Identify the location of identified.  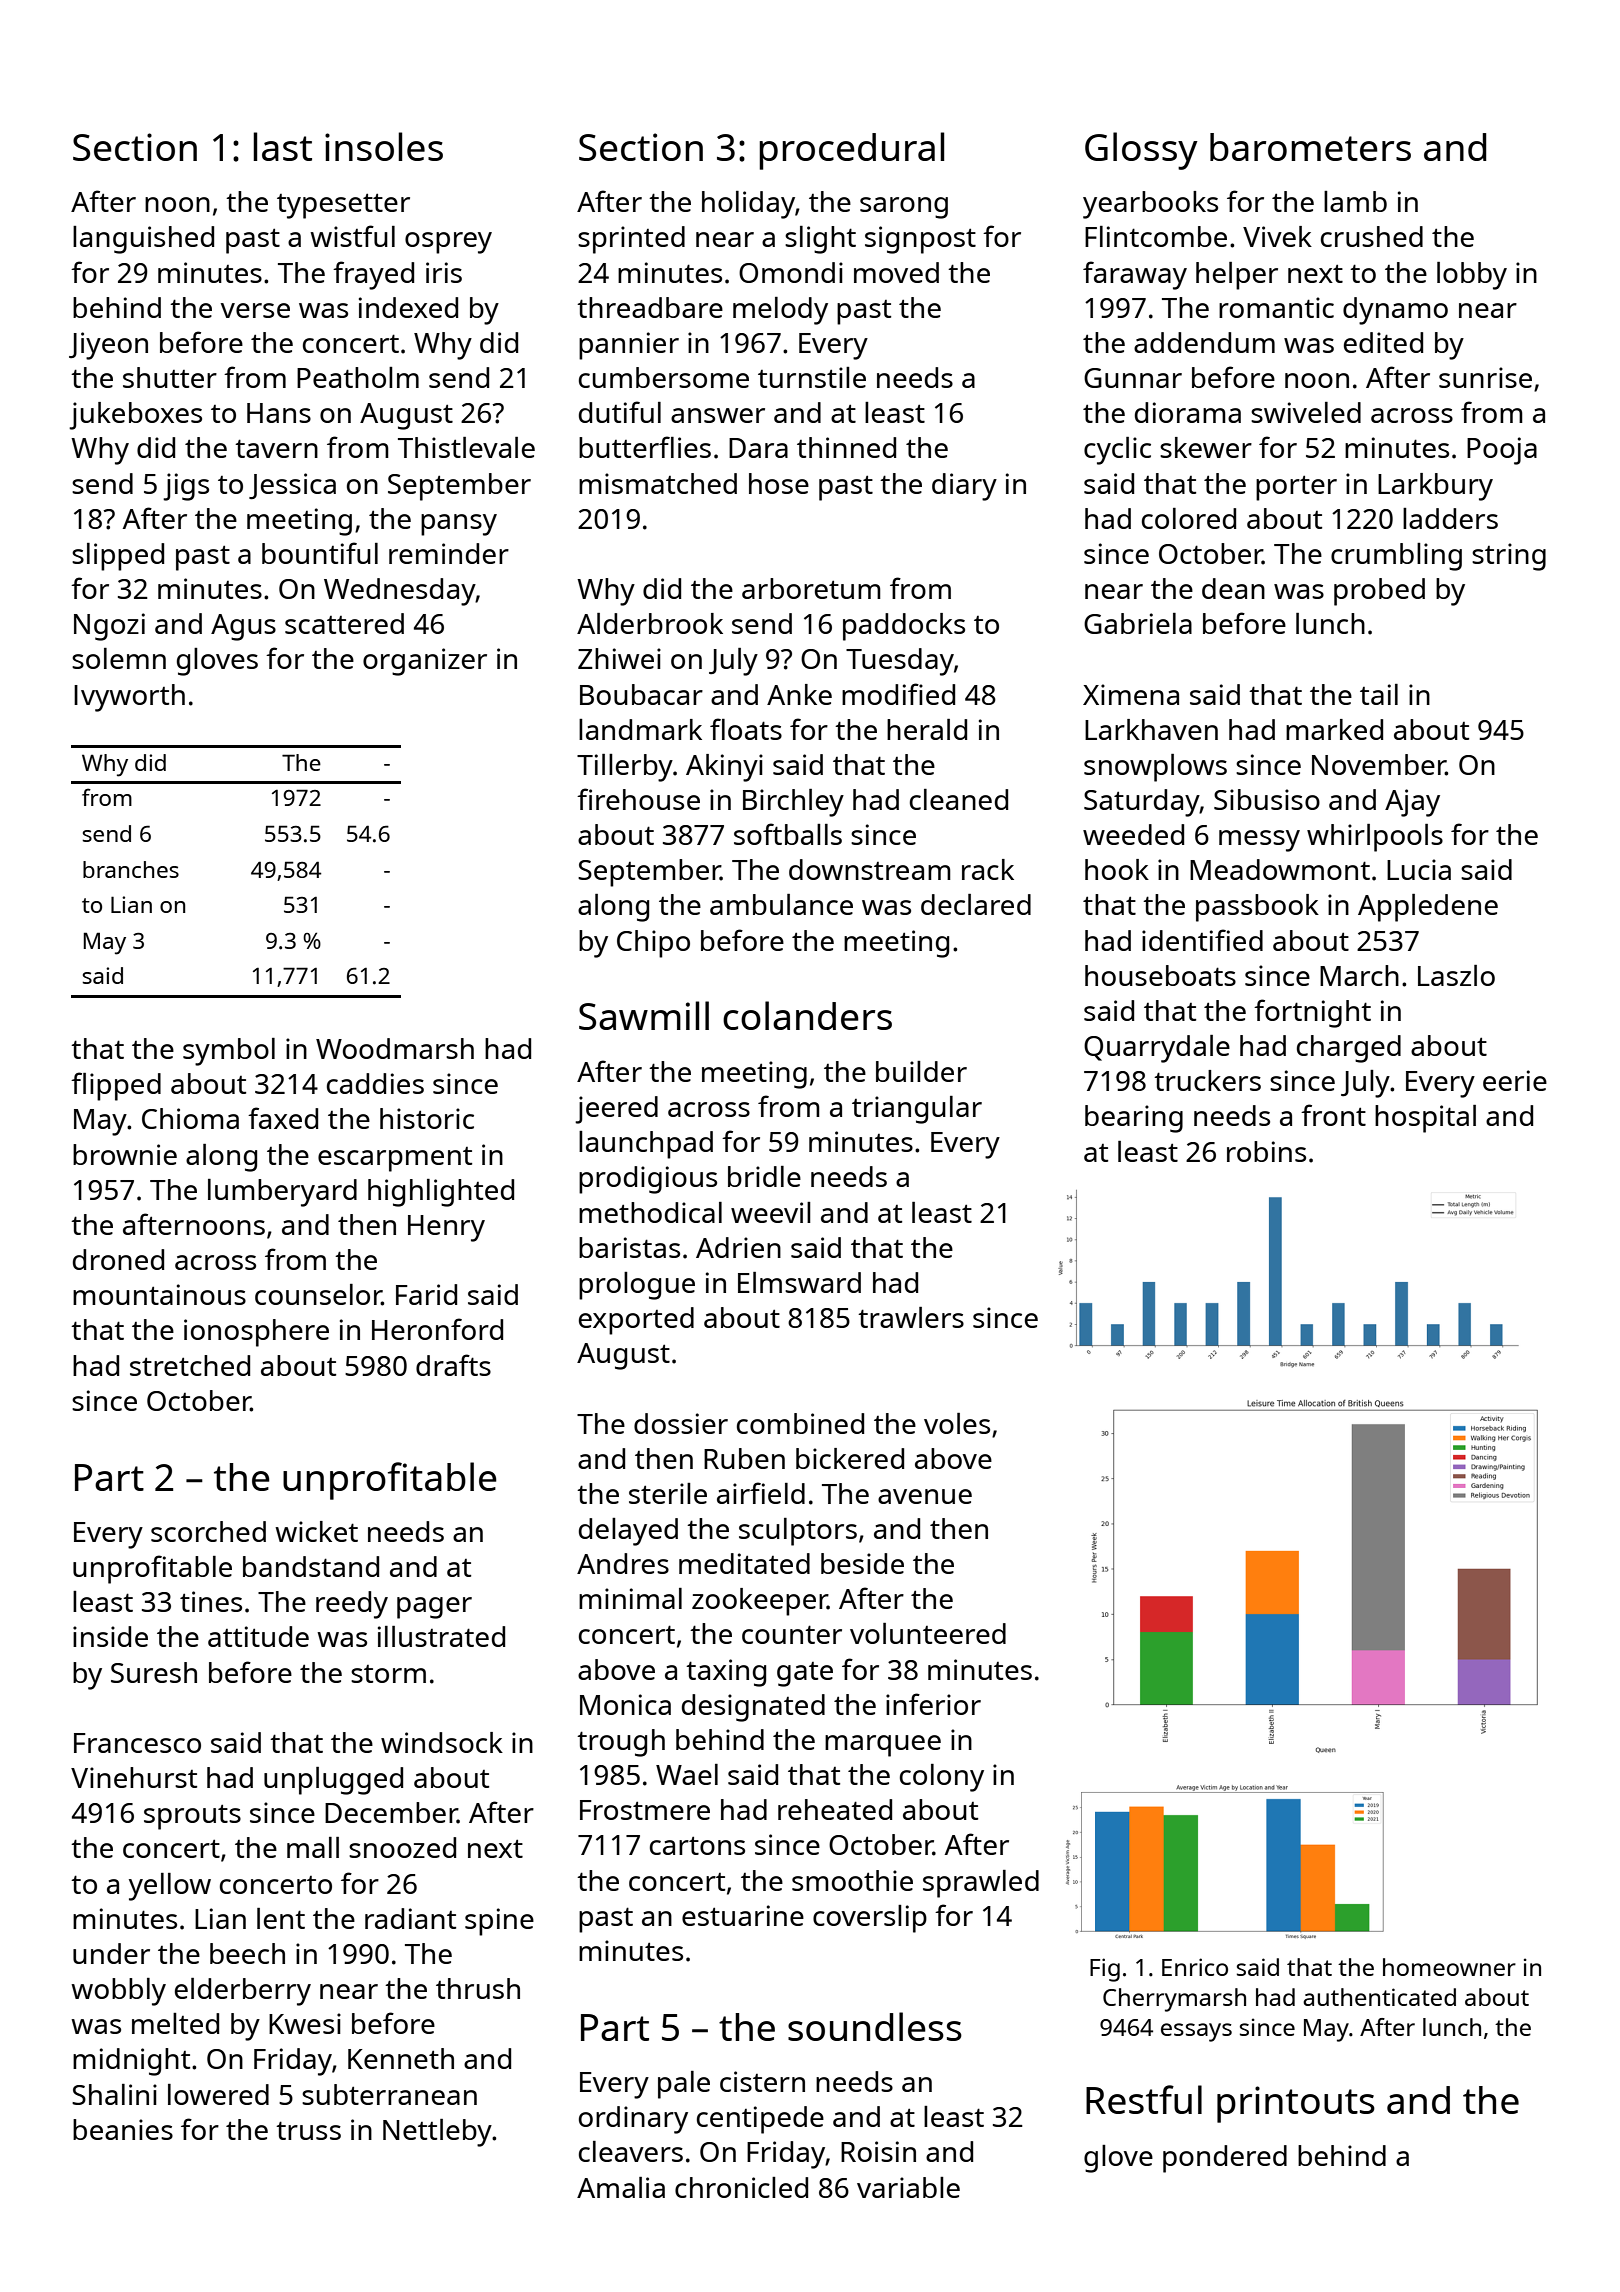
(1202, 940).
